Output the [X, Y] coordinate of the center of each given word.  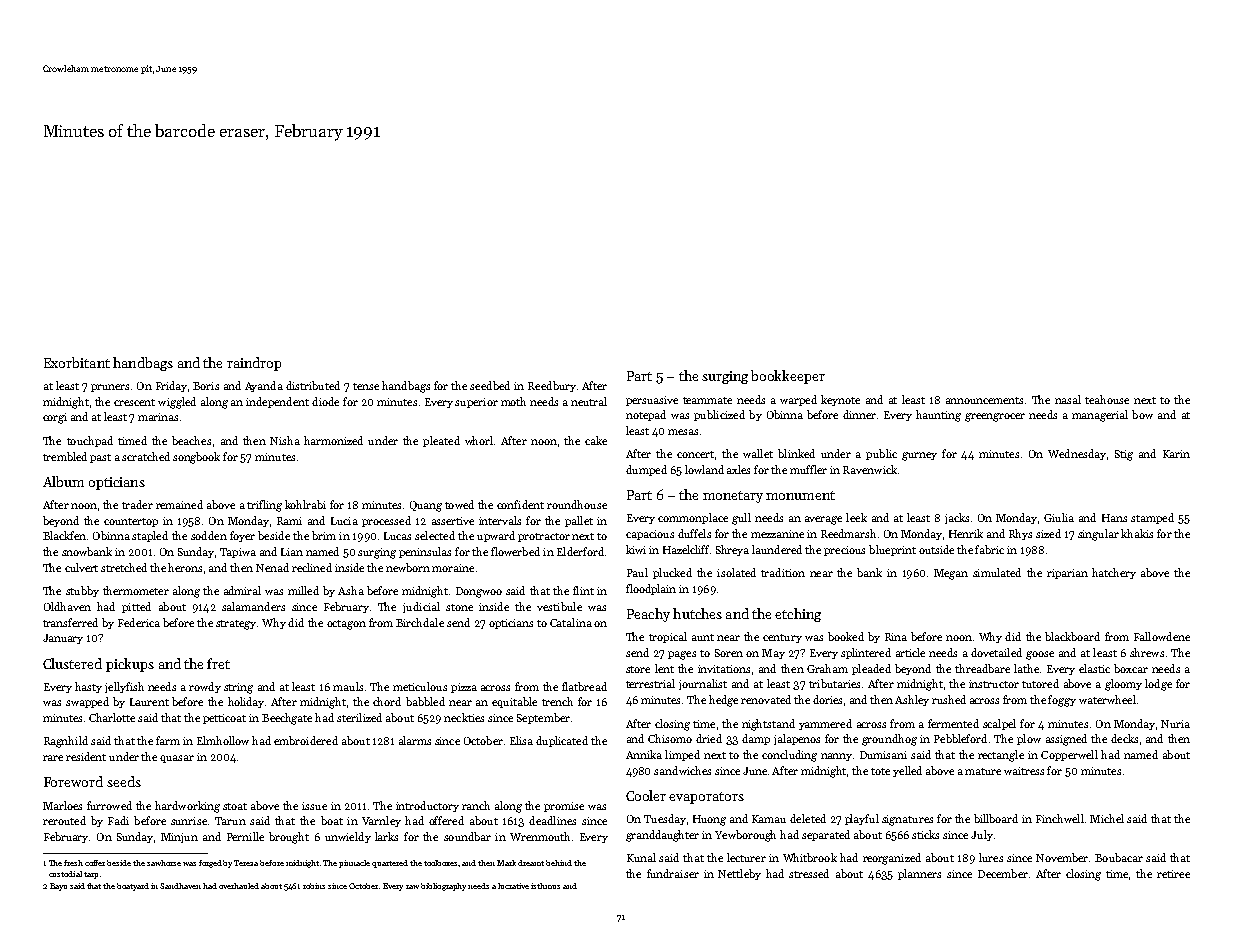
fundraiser [673, 873]
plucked [672, 573]
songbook [196, 458]
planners [919, 874]
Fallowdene [1162, 636]
